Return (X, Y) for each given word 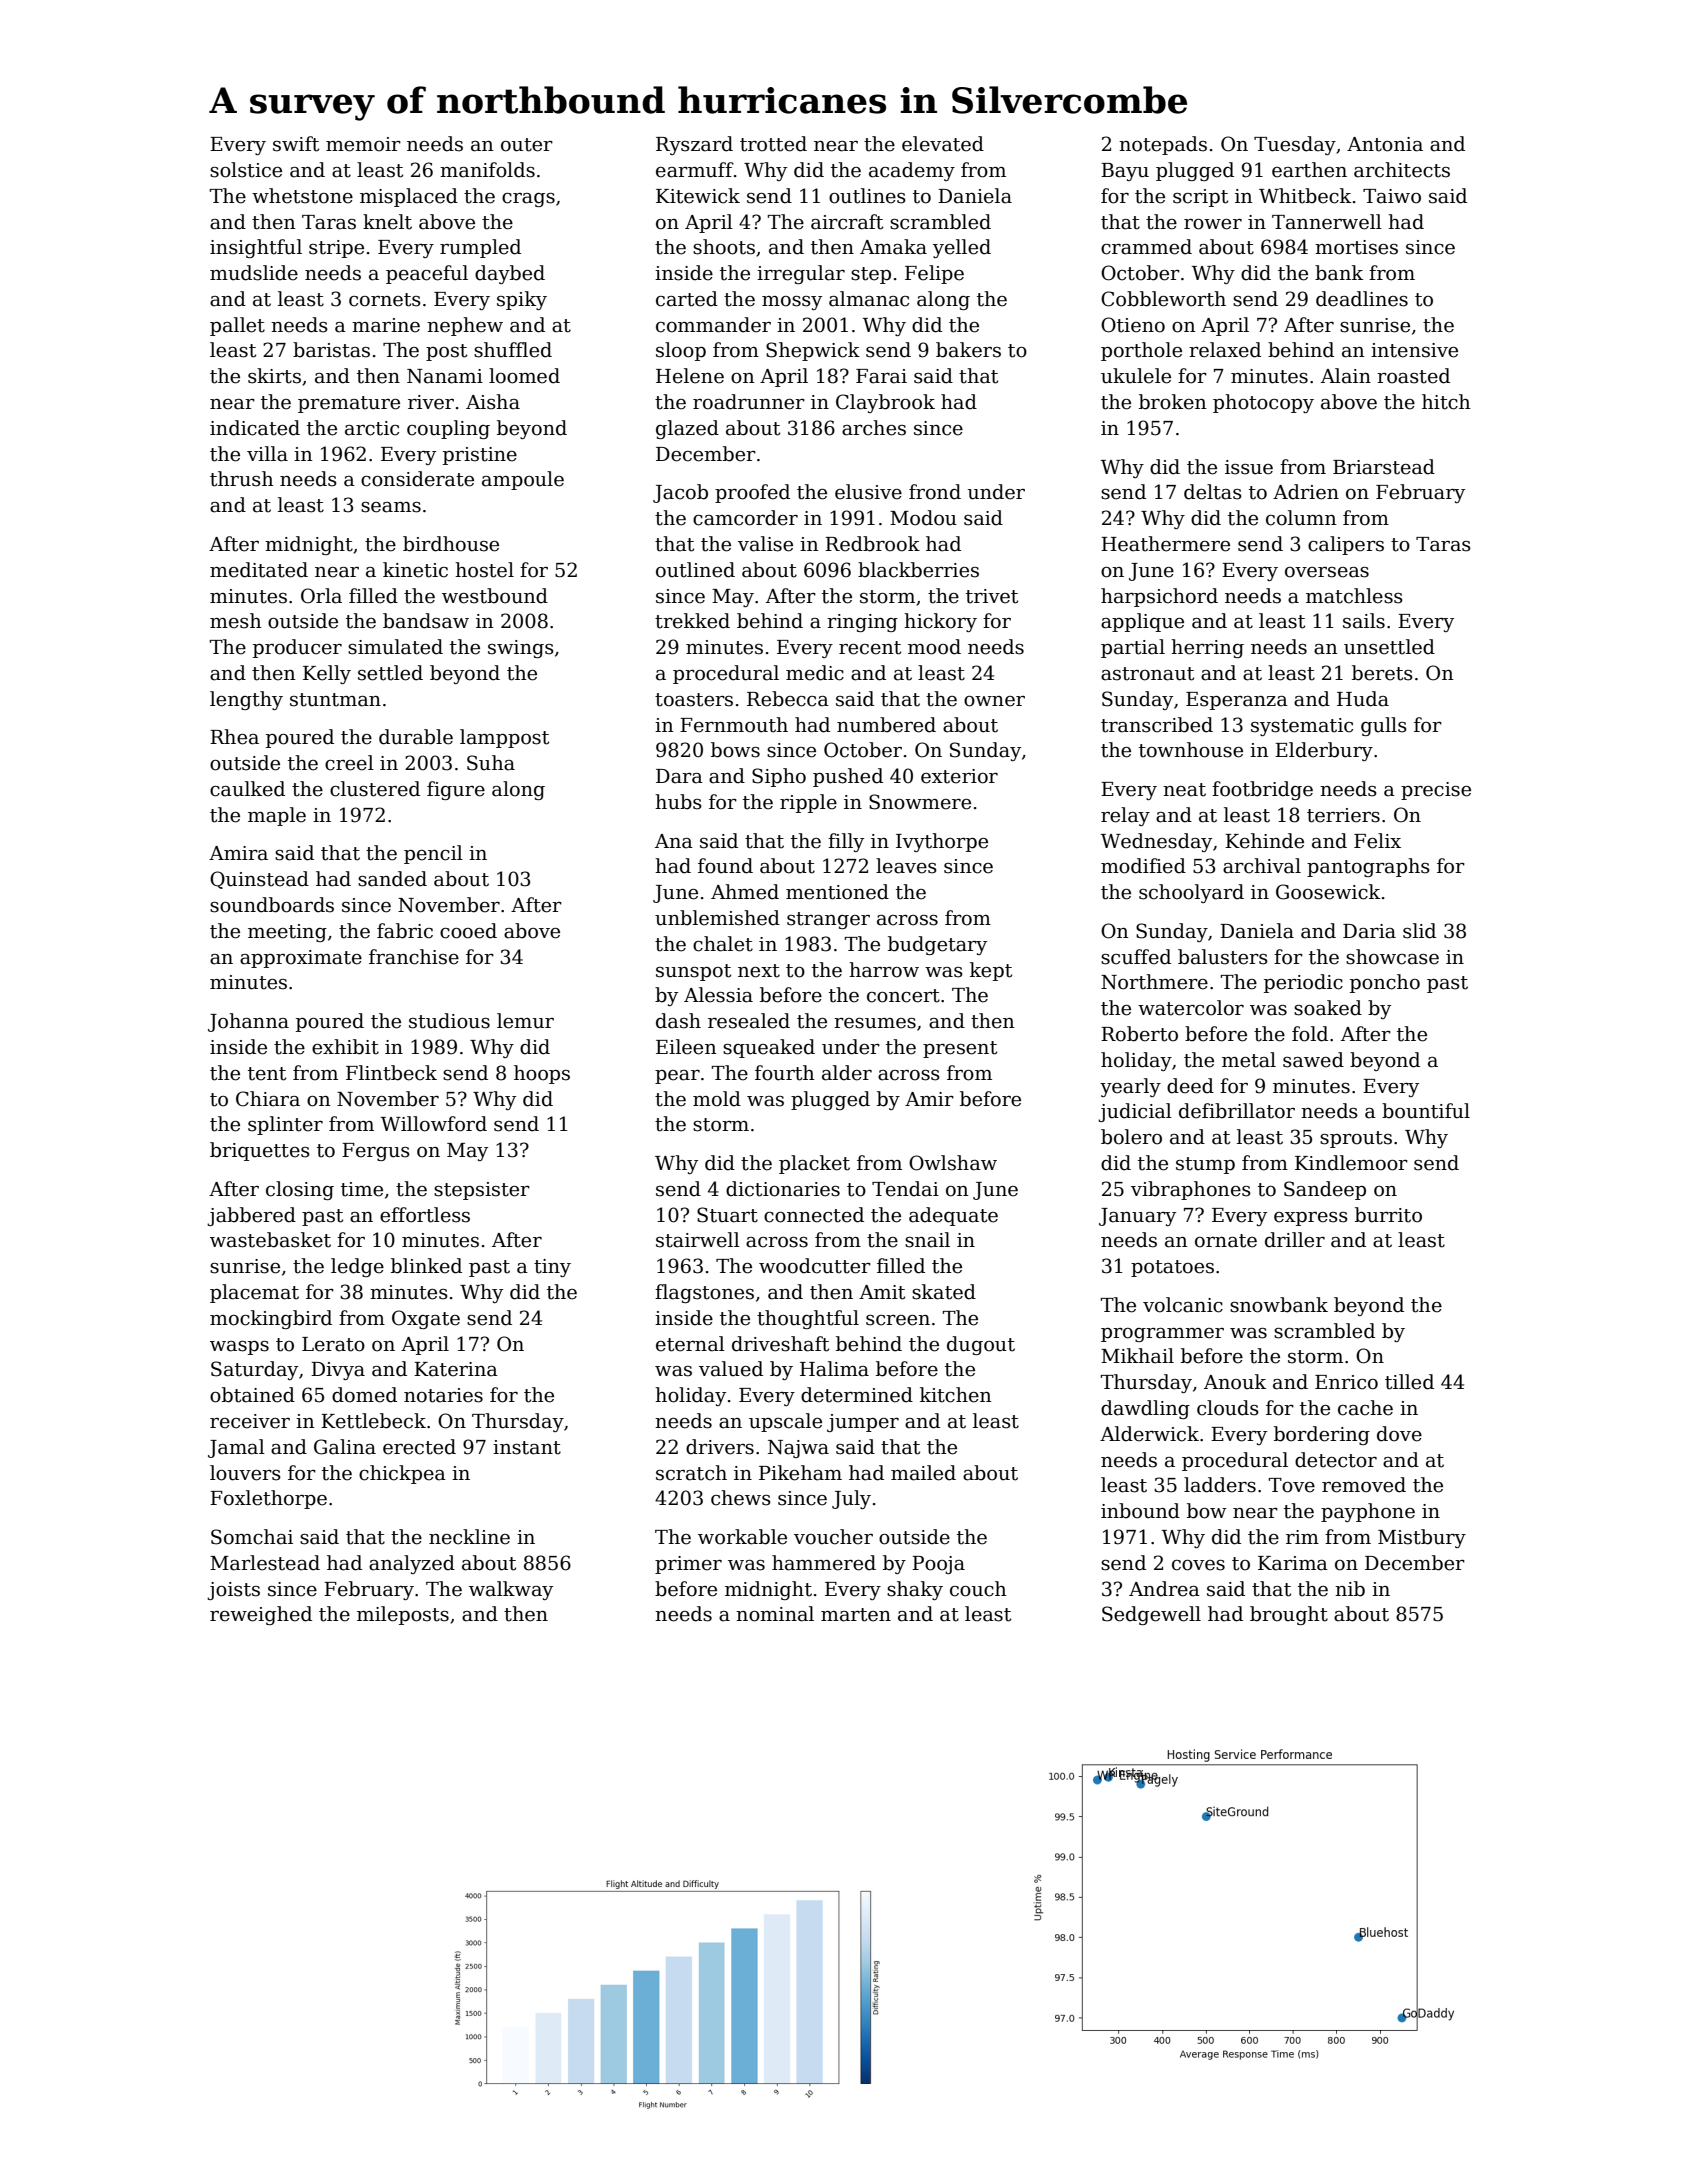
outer (527, 145)
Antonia (1385, 144)
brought (1289, 1615)
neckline (469, 1537)
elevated (943, 144)
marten (856, 1615)
